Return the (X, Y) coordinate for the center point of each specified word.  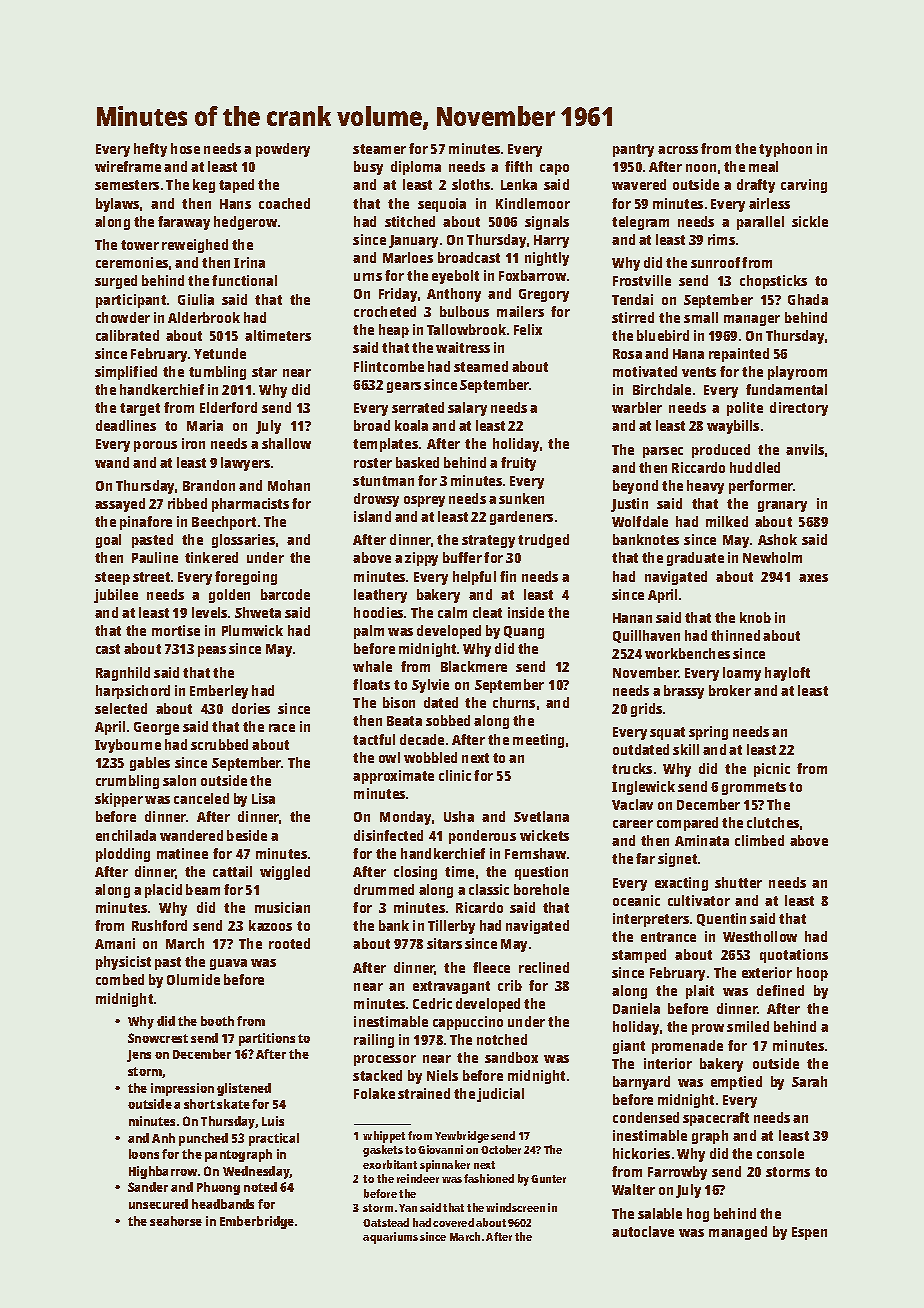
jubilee (116, 596)
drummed (384, 889)
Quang (524, 632)
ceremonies (132, 262)
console (780, 1153)
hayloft (787, 674)
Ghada (808, 299)
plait (700, 992)
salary (467, 409)
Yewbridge (462, 1137)
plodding (123, 855)
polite (745, 409)
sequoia (442, 205)
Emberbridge (257, 1222)
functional (244, 280)
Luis (273, 1121)
